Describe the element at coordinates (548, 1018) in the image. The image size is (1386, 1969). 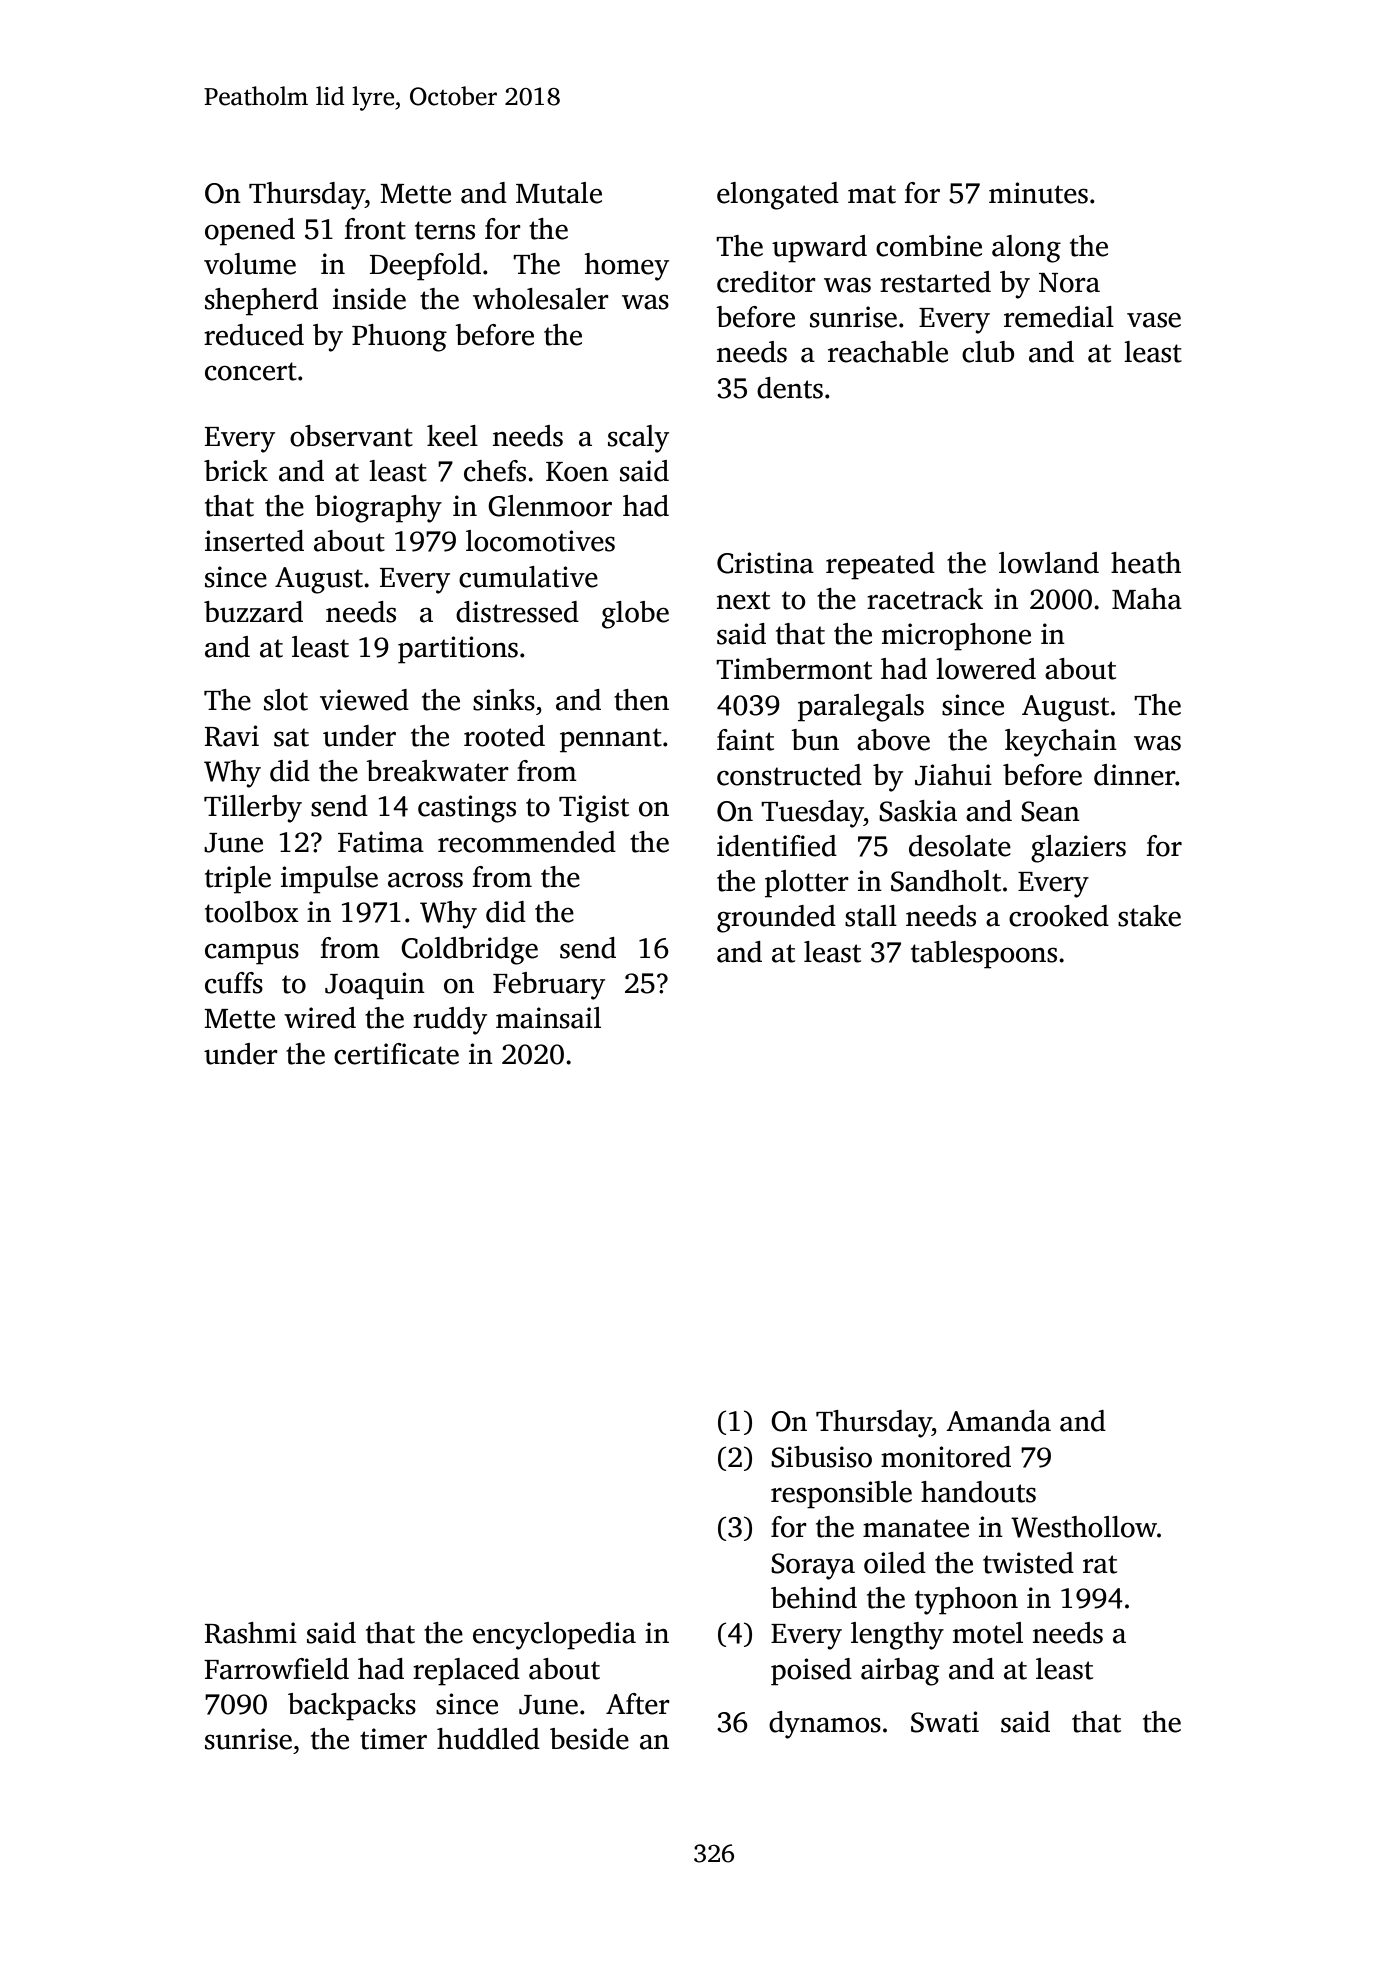
I see `mainsail` at that location.
